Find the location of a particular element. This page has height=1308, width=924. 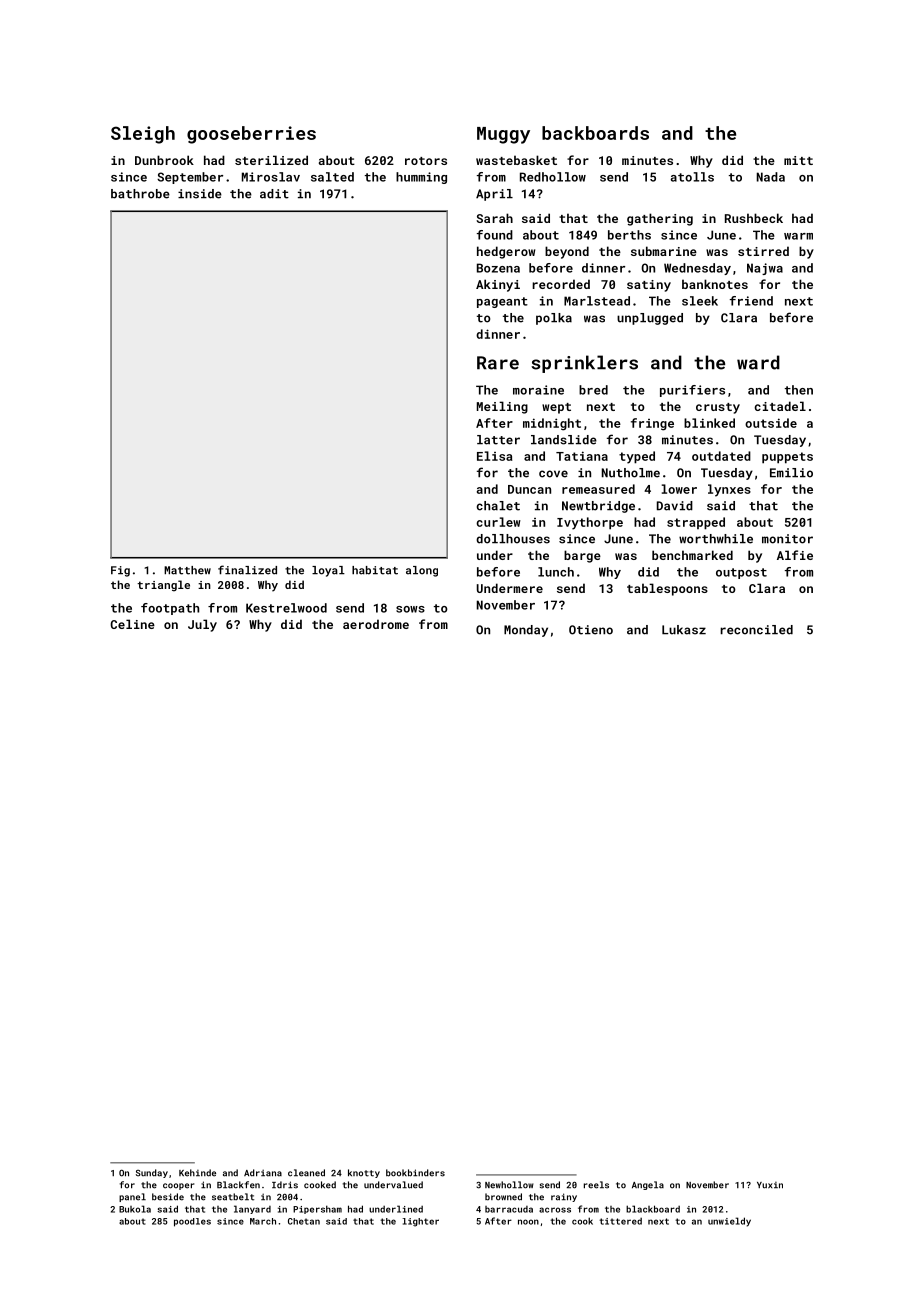

Monday is located at coordinates (526, 631).
